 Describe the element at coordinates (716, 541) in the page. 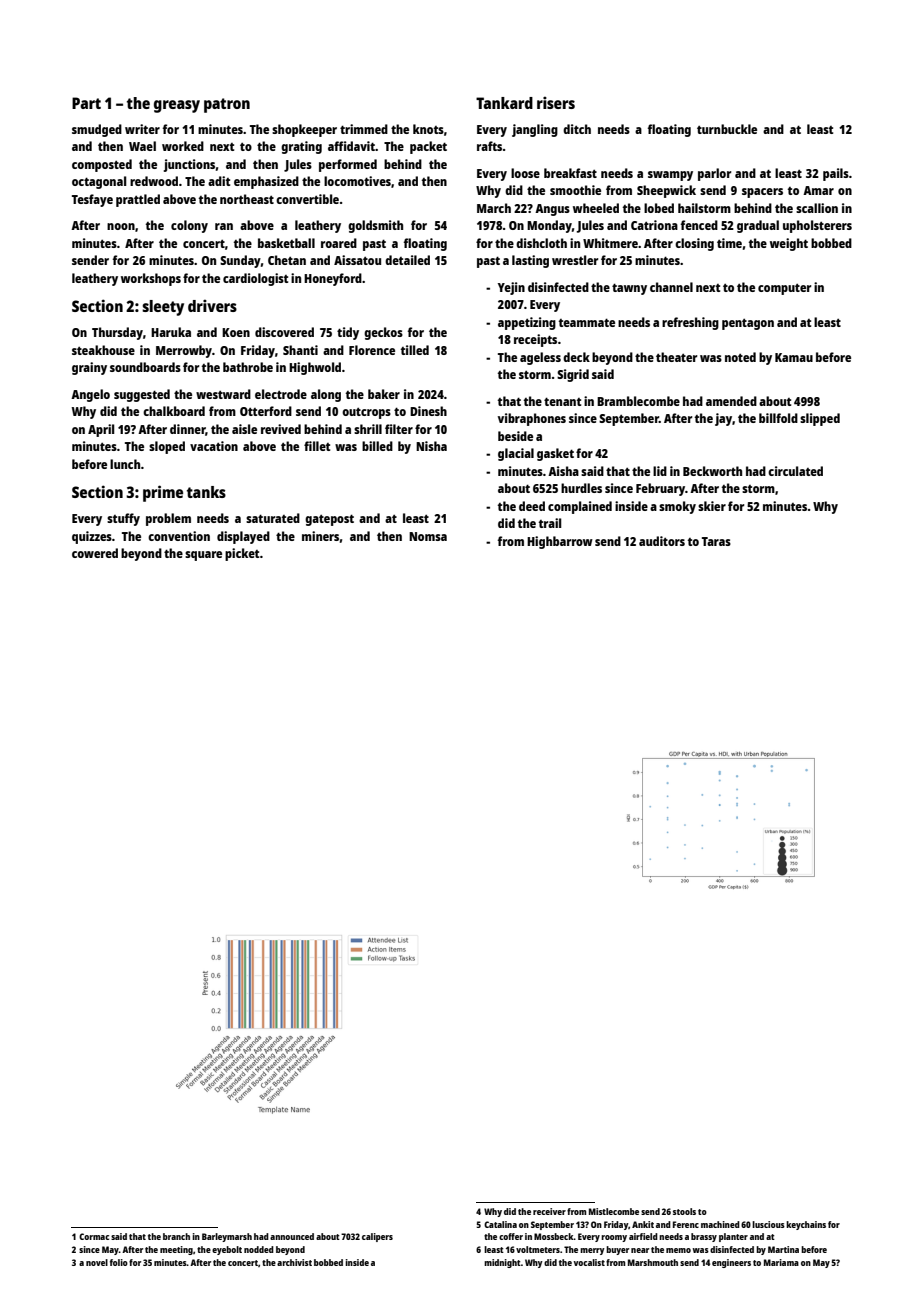

I see `Taras` at that location.
